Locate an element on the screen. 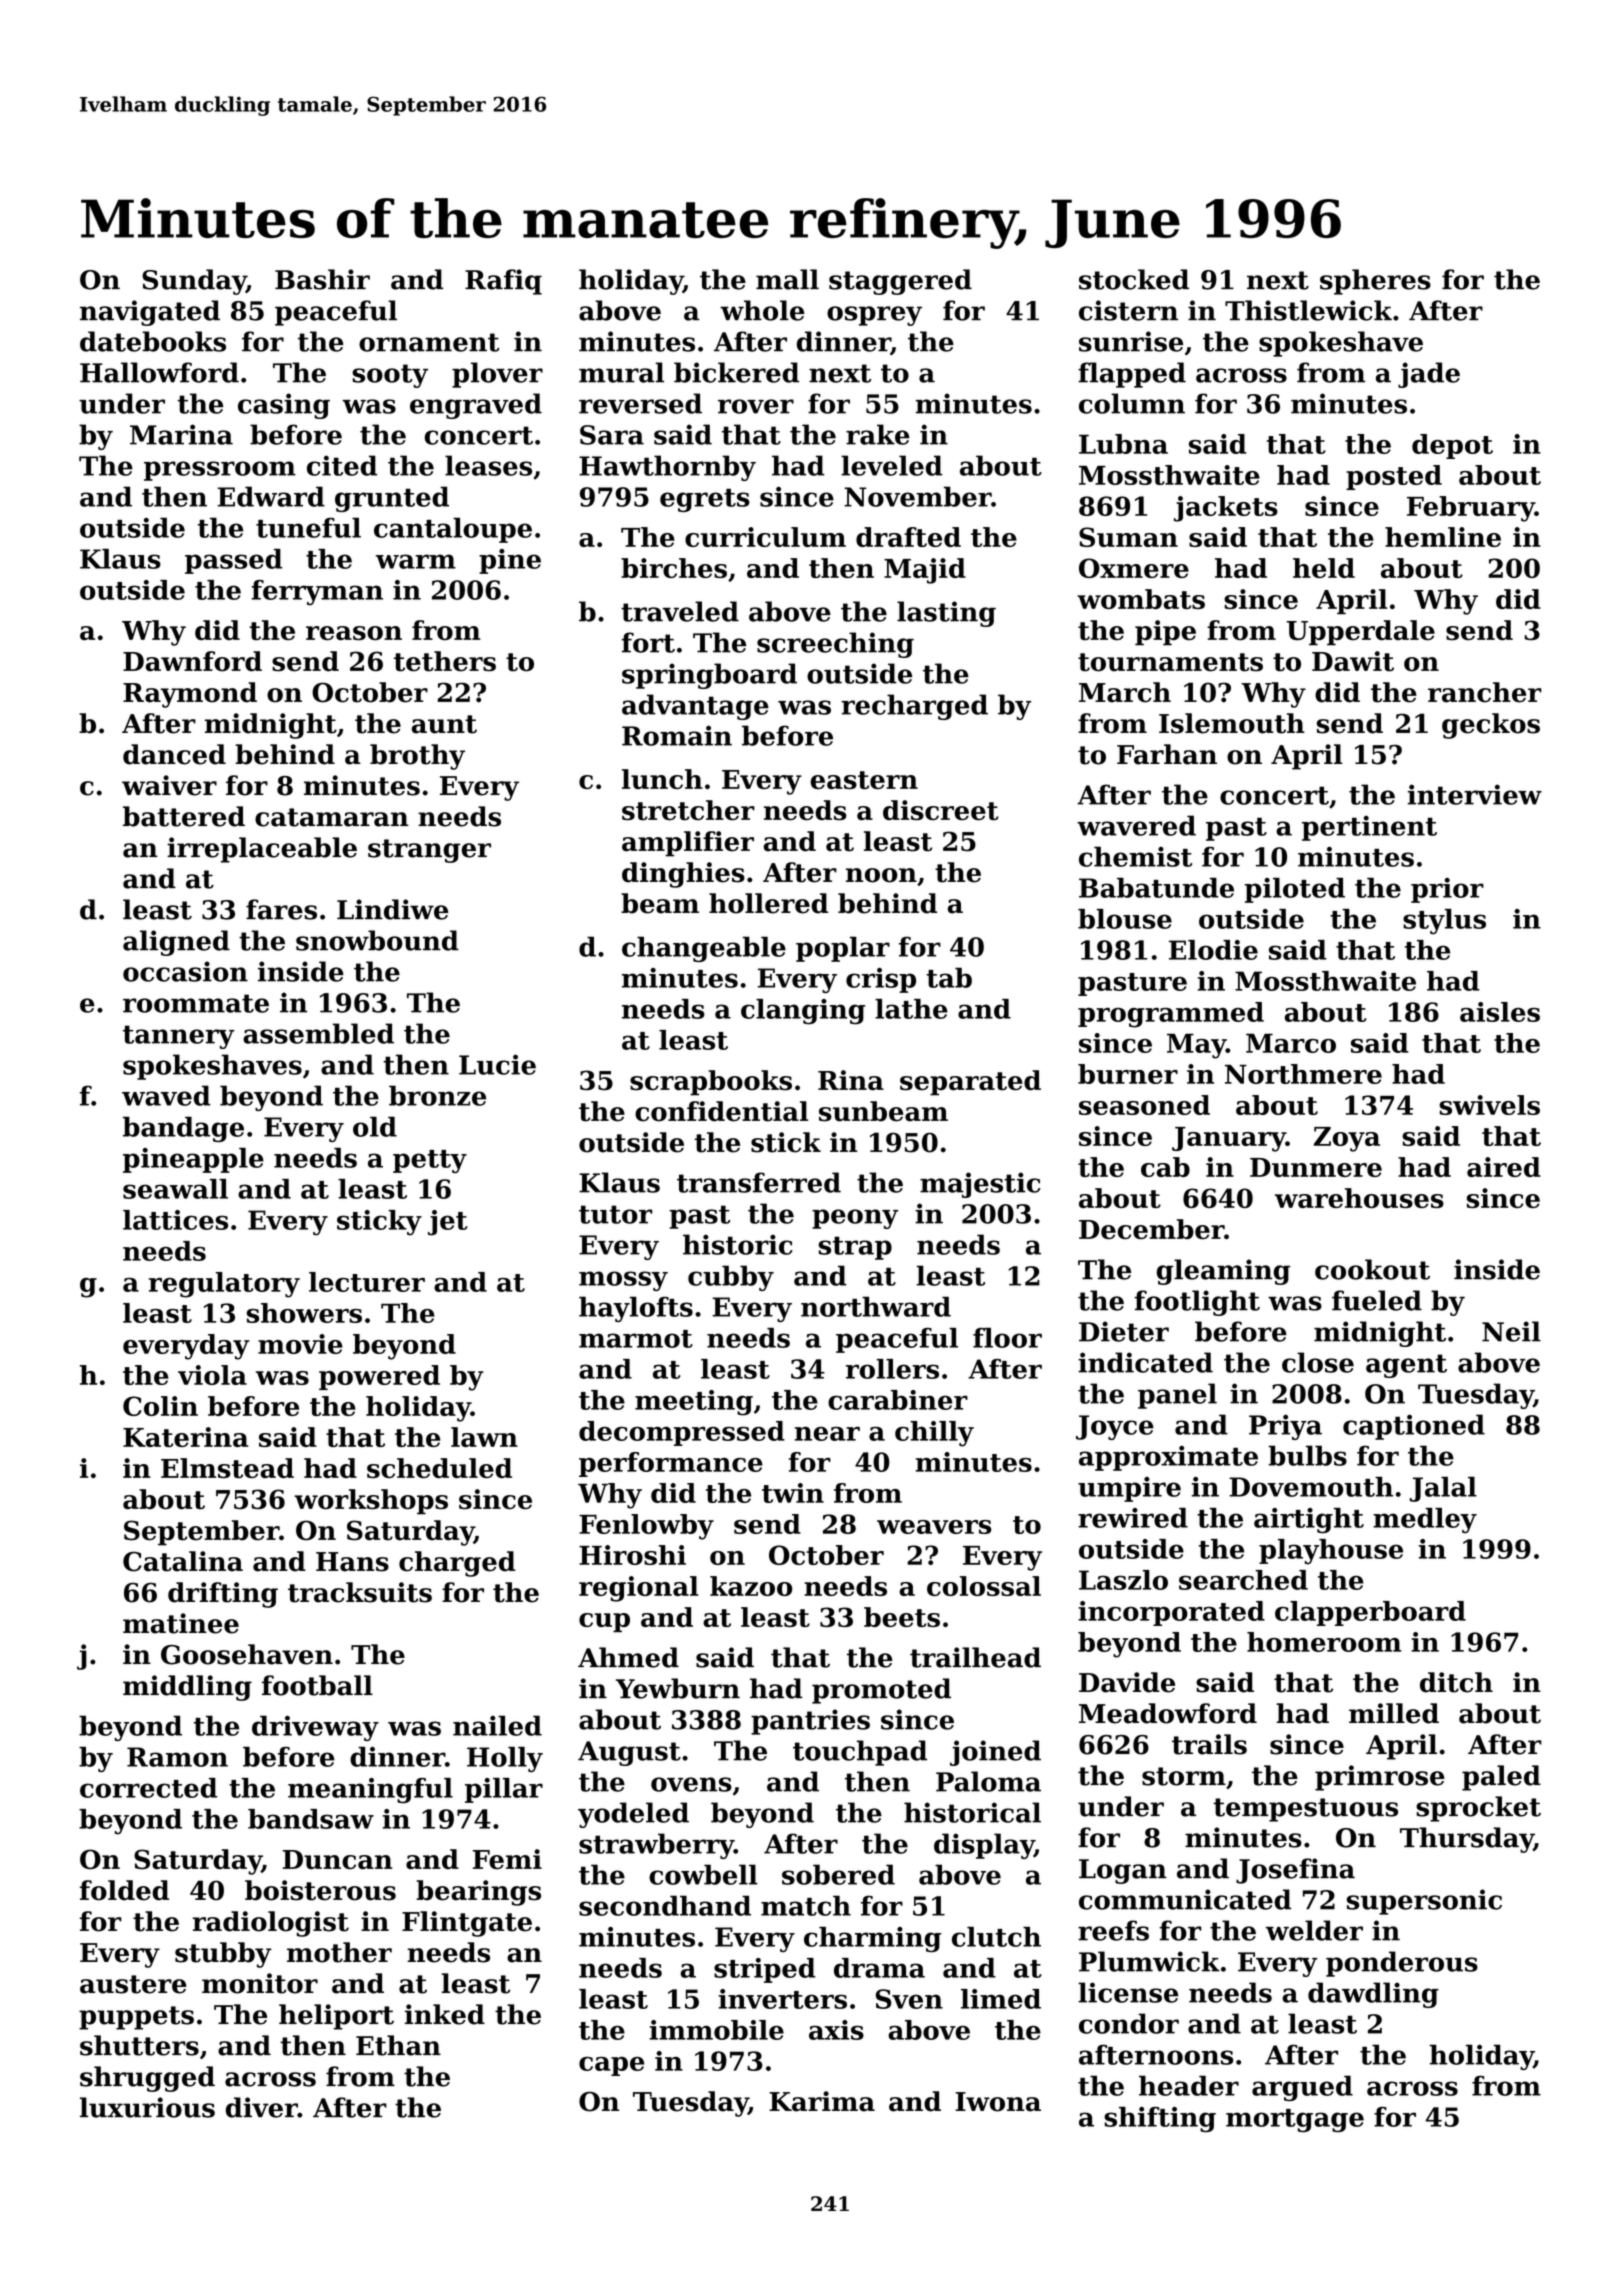 This screenshot has width=1620, height=2292. close is located at coordinates (1318, 1362).
